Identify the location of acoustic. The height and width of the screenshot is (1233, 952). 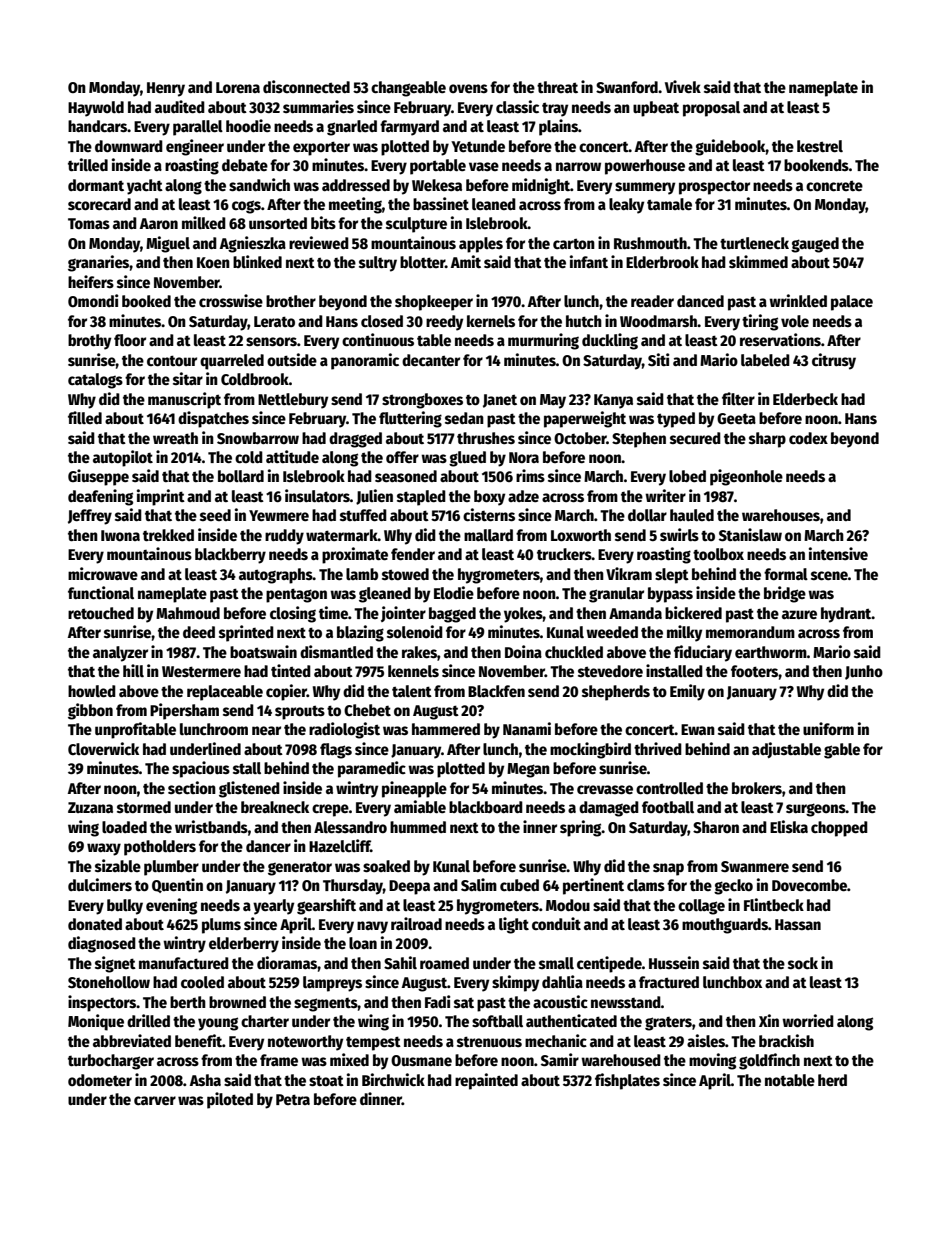
(560, 1002).
